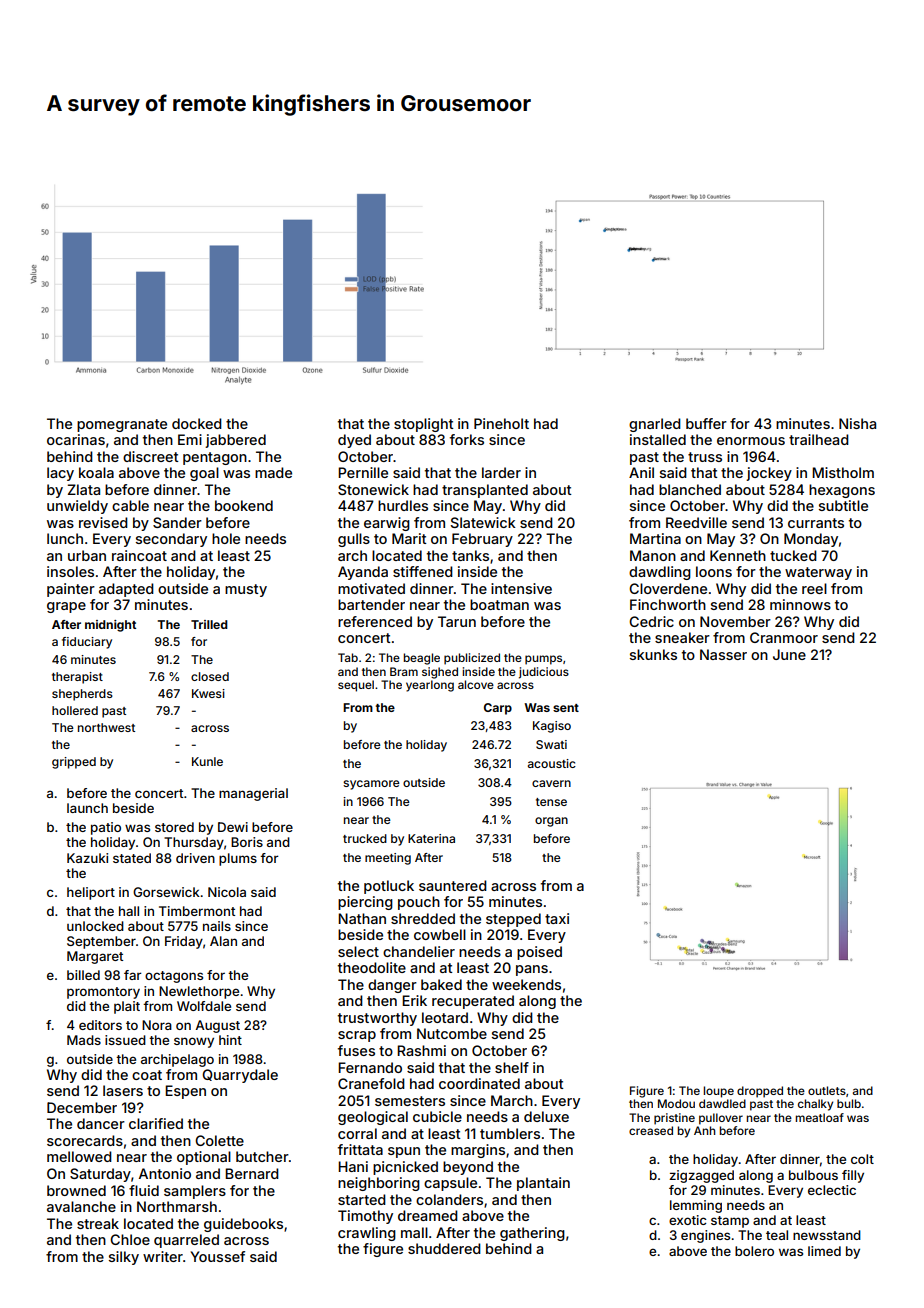 This screenshot has height=1308, width=924. I want to click on taxi, so click(557, 918).
